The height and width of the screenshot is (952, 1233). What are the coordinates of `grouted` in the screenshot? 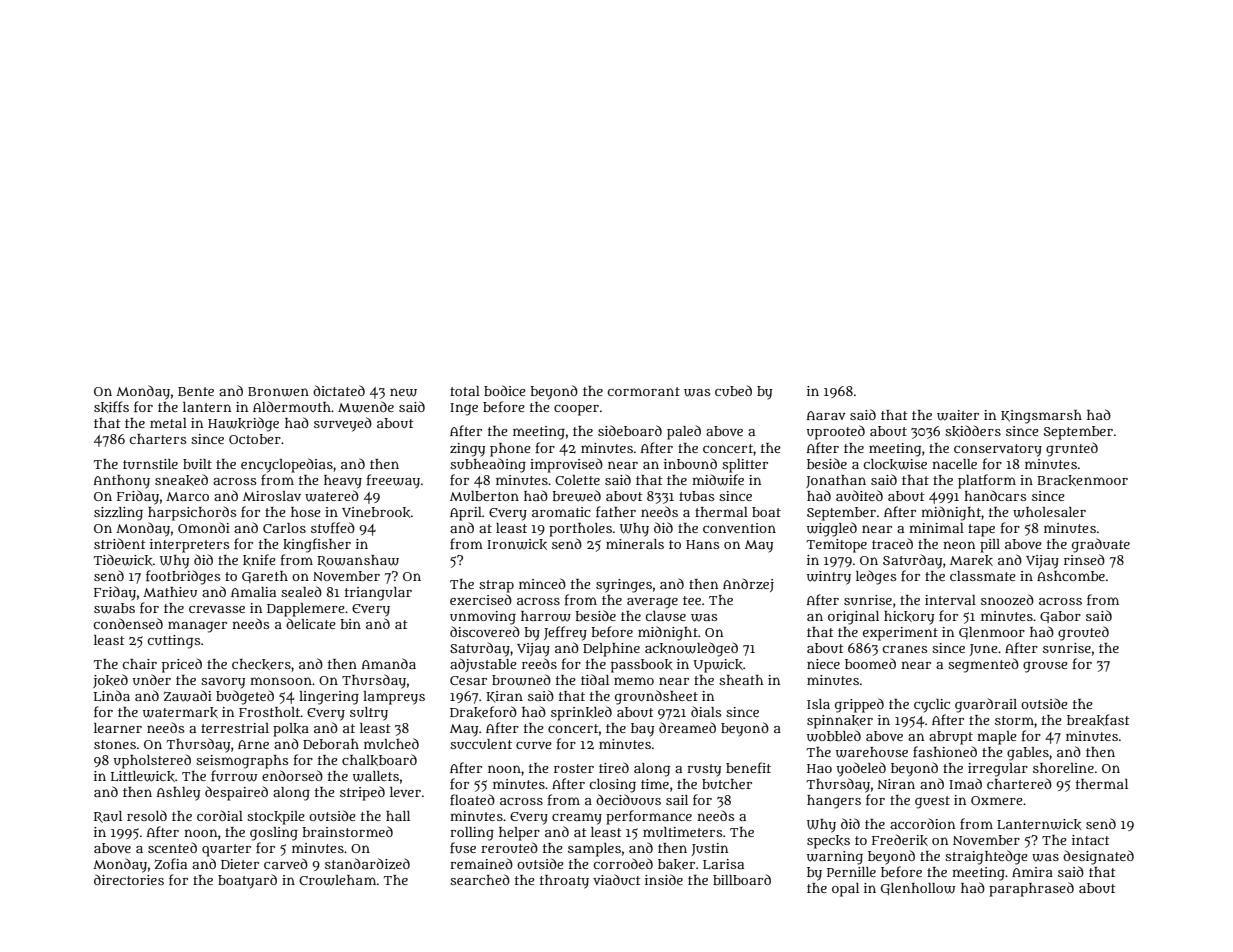 It's located at (1083, 633).
